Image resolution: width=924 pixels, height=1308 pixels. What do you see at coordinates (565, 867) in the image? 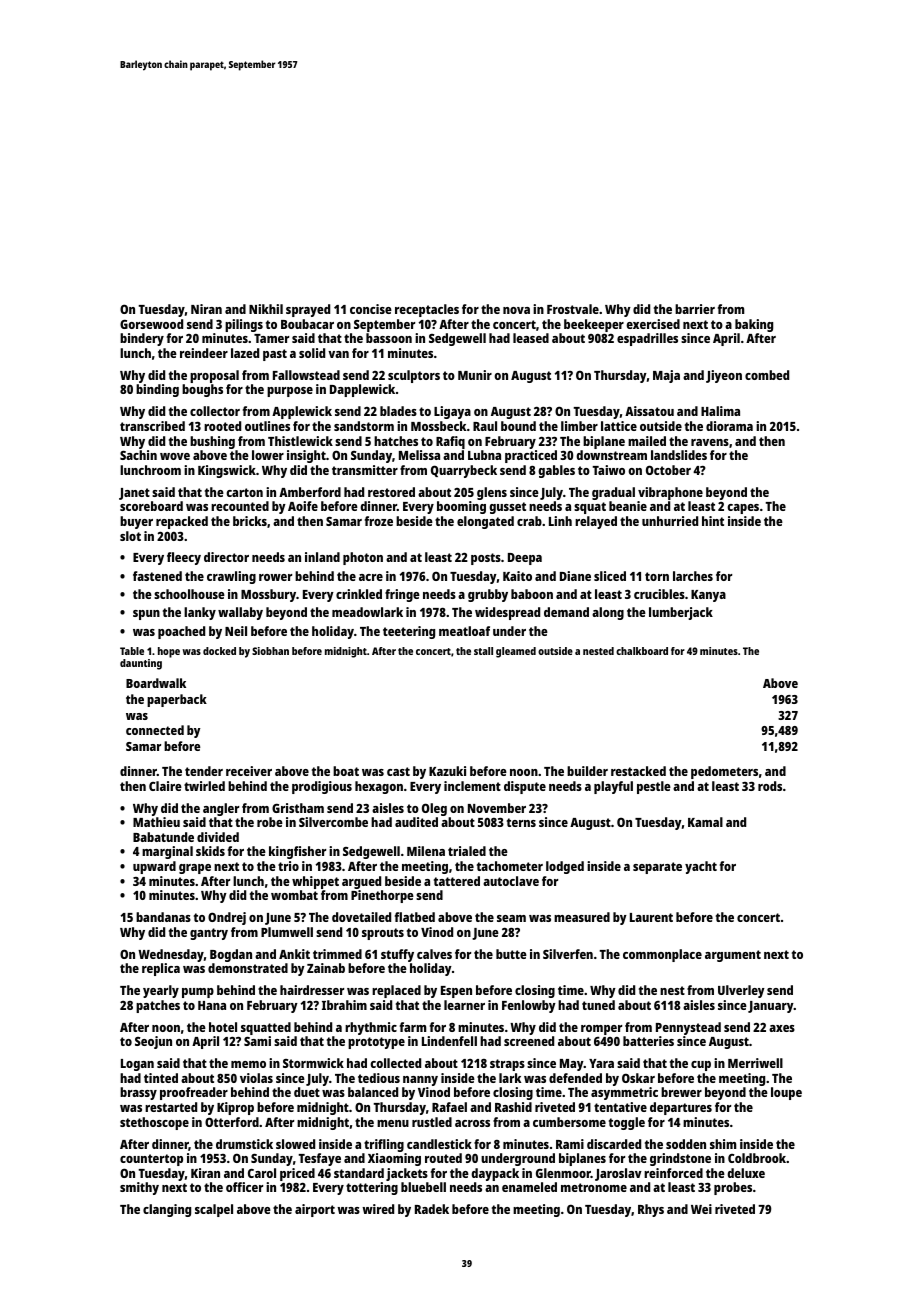
I see `lodged` at bounding box center [565, 867].
